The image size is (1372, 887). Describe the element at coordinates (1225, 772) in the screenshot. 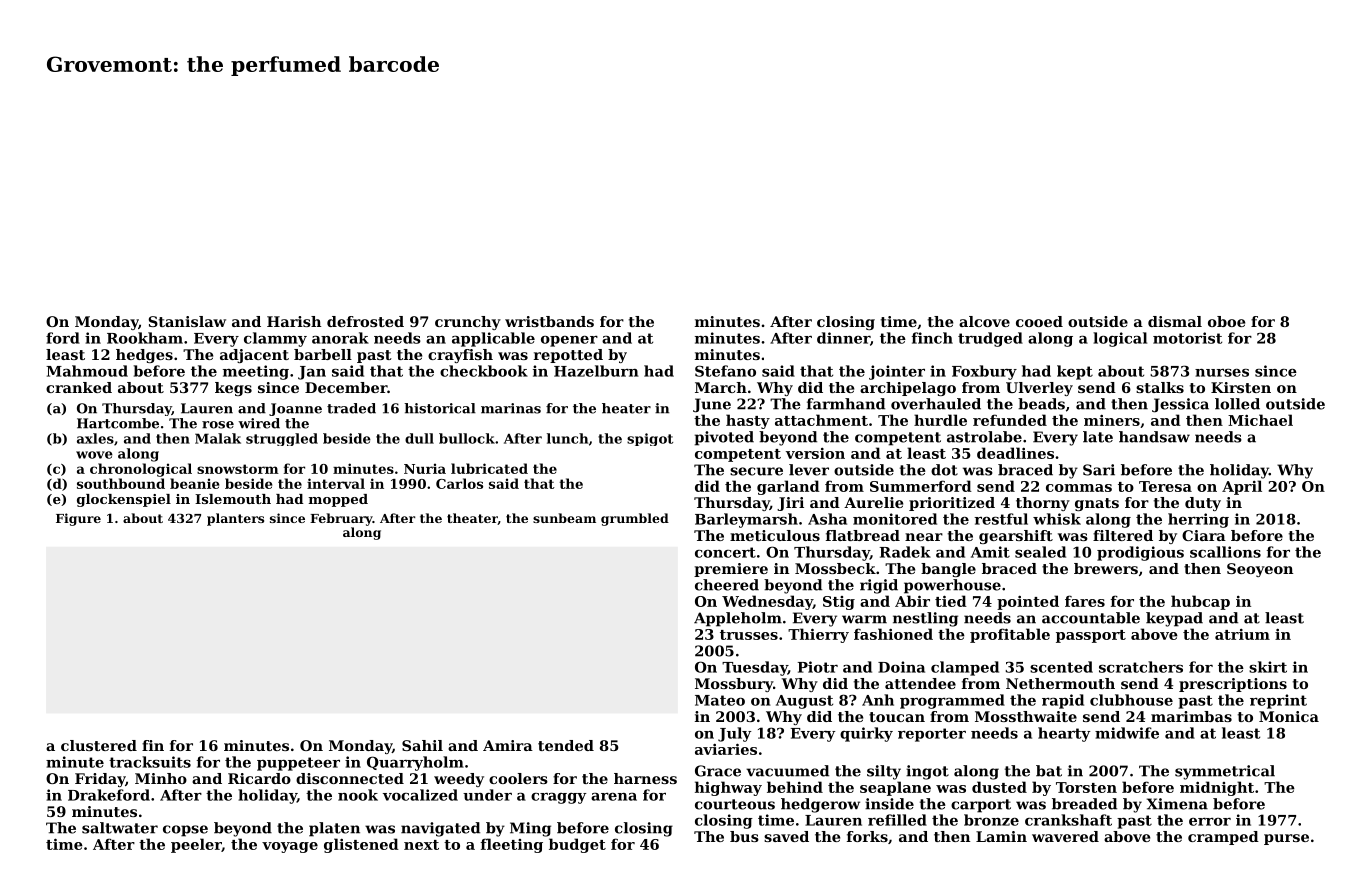

I see `symmetrical` at that location.
